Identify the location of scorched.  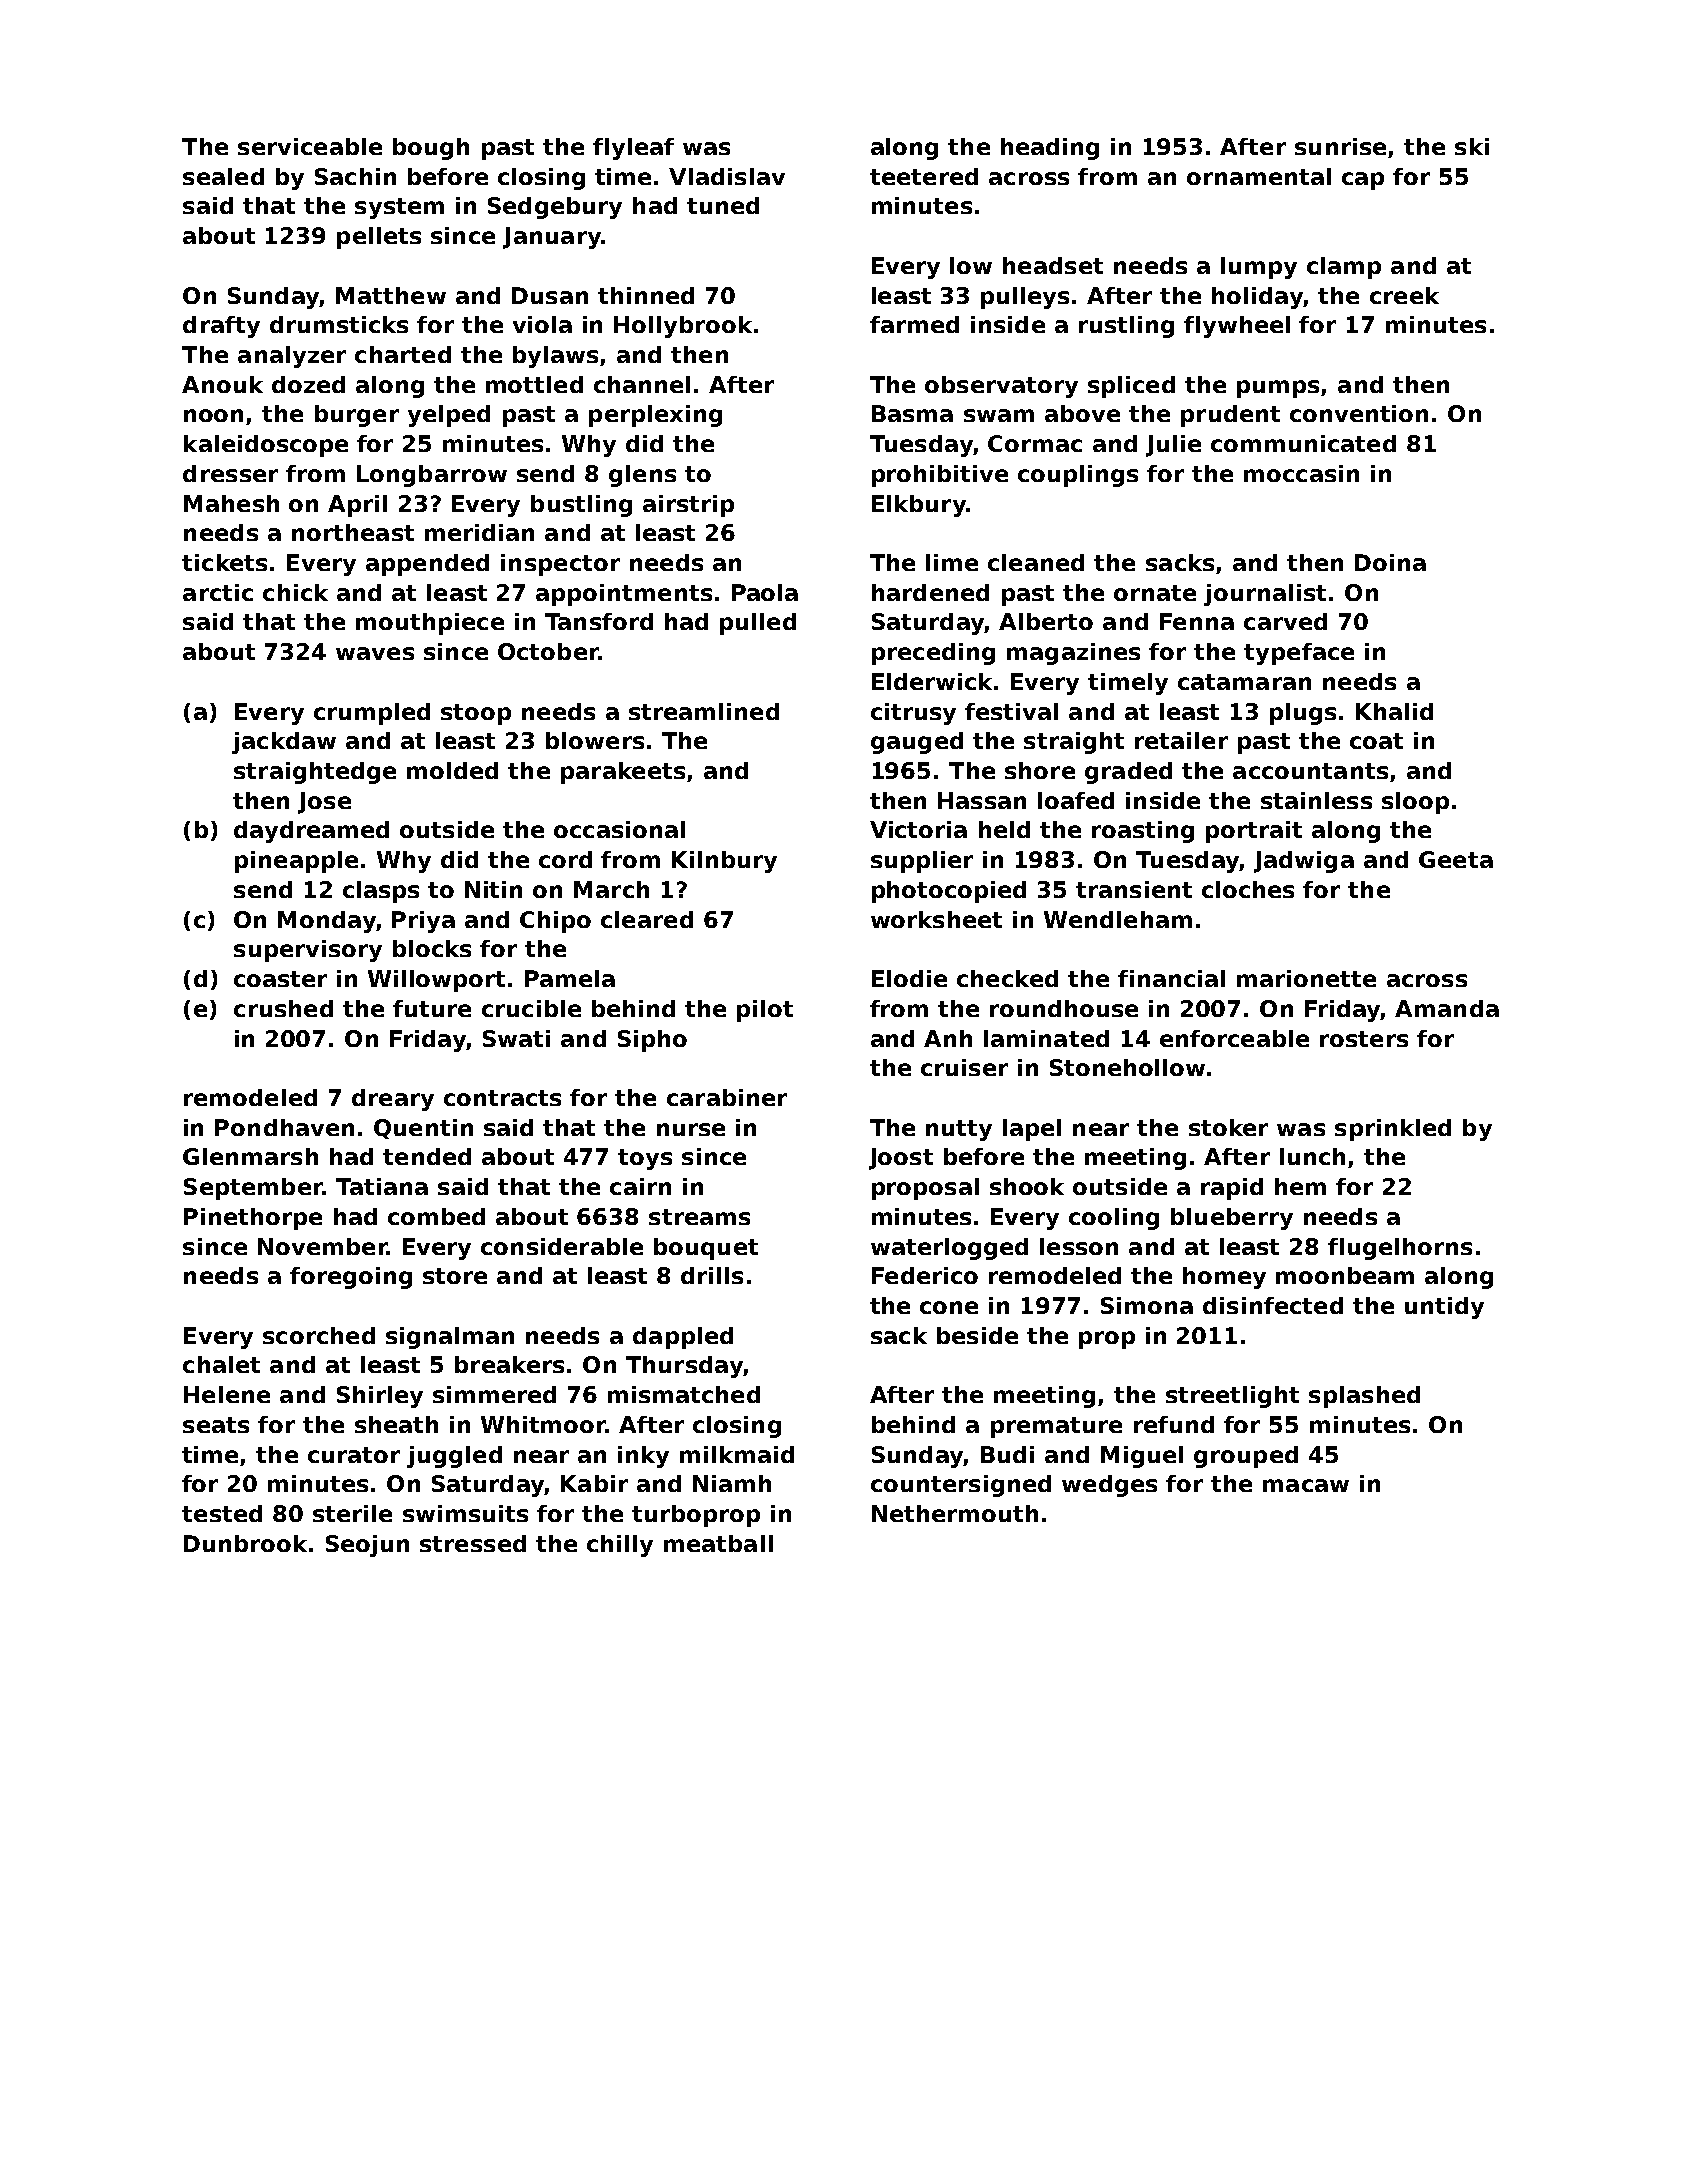
(319, 1335).
